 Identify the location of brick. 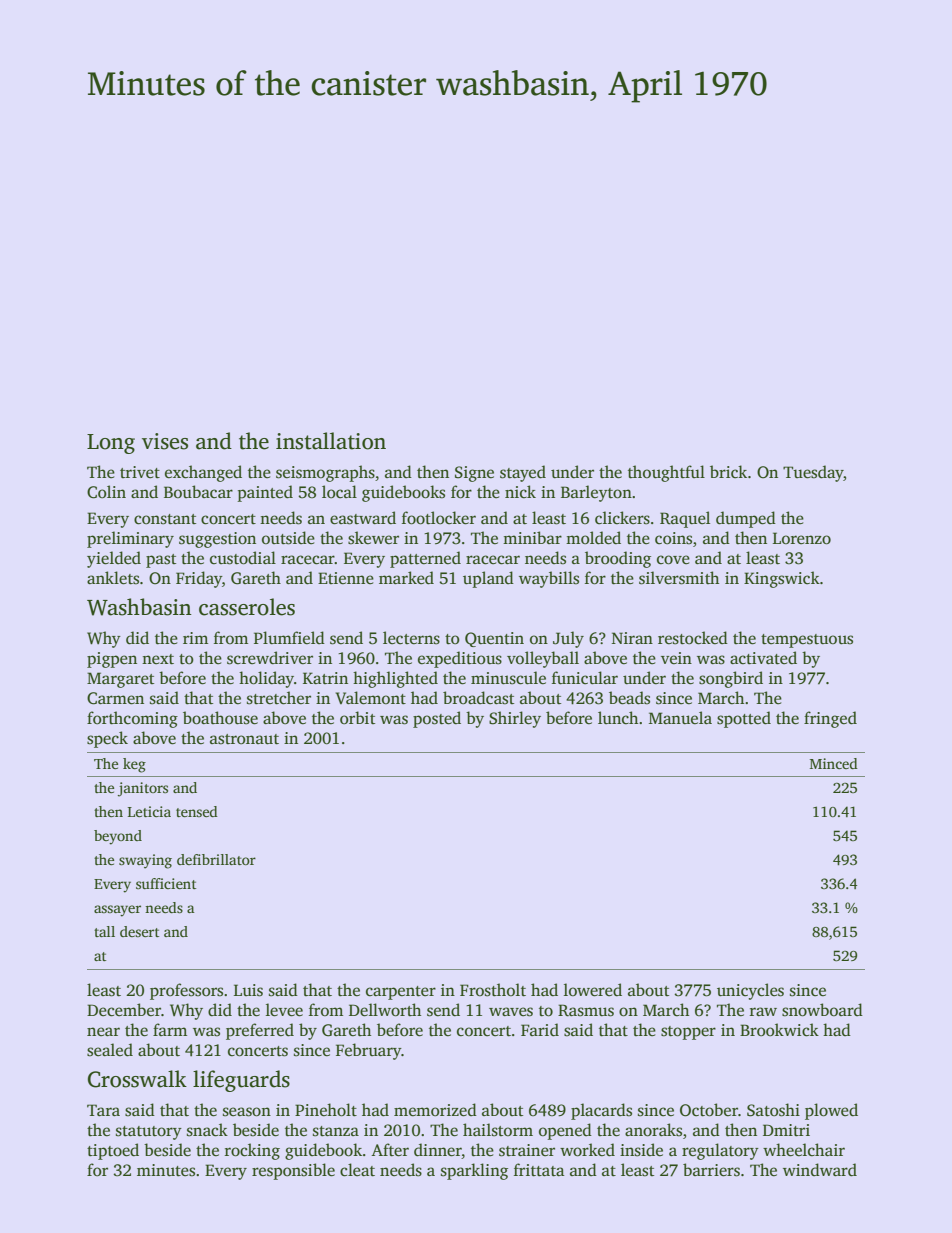
(728, 472).
